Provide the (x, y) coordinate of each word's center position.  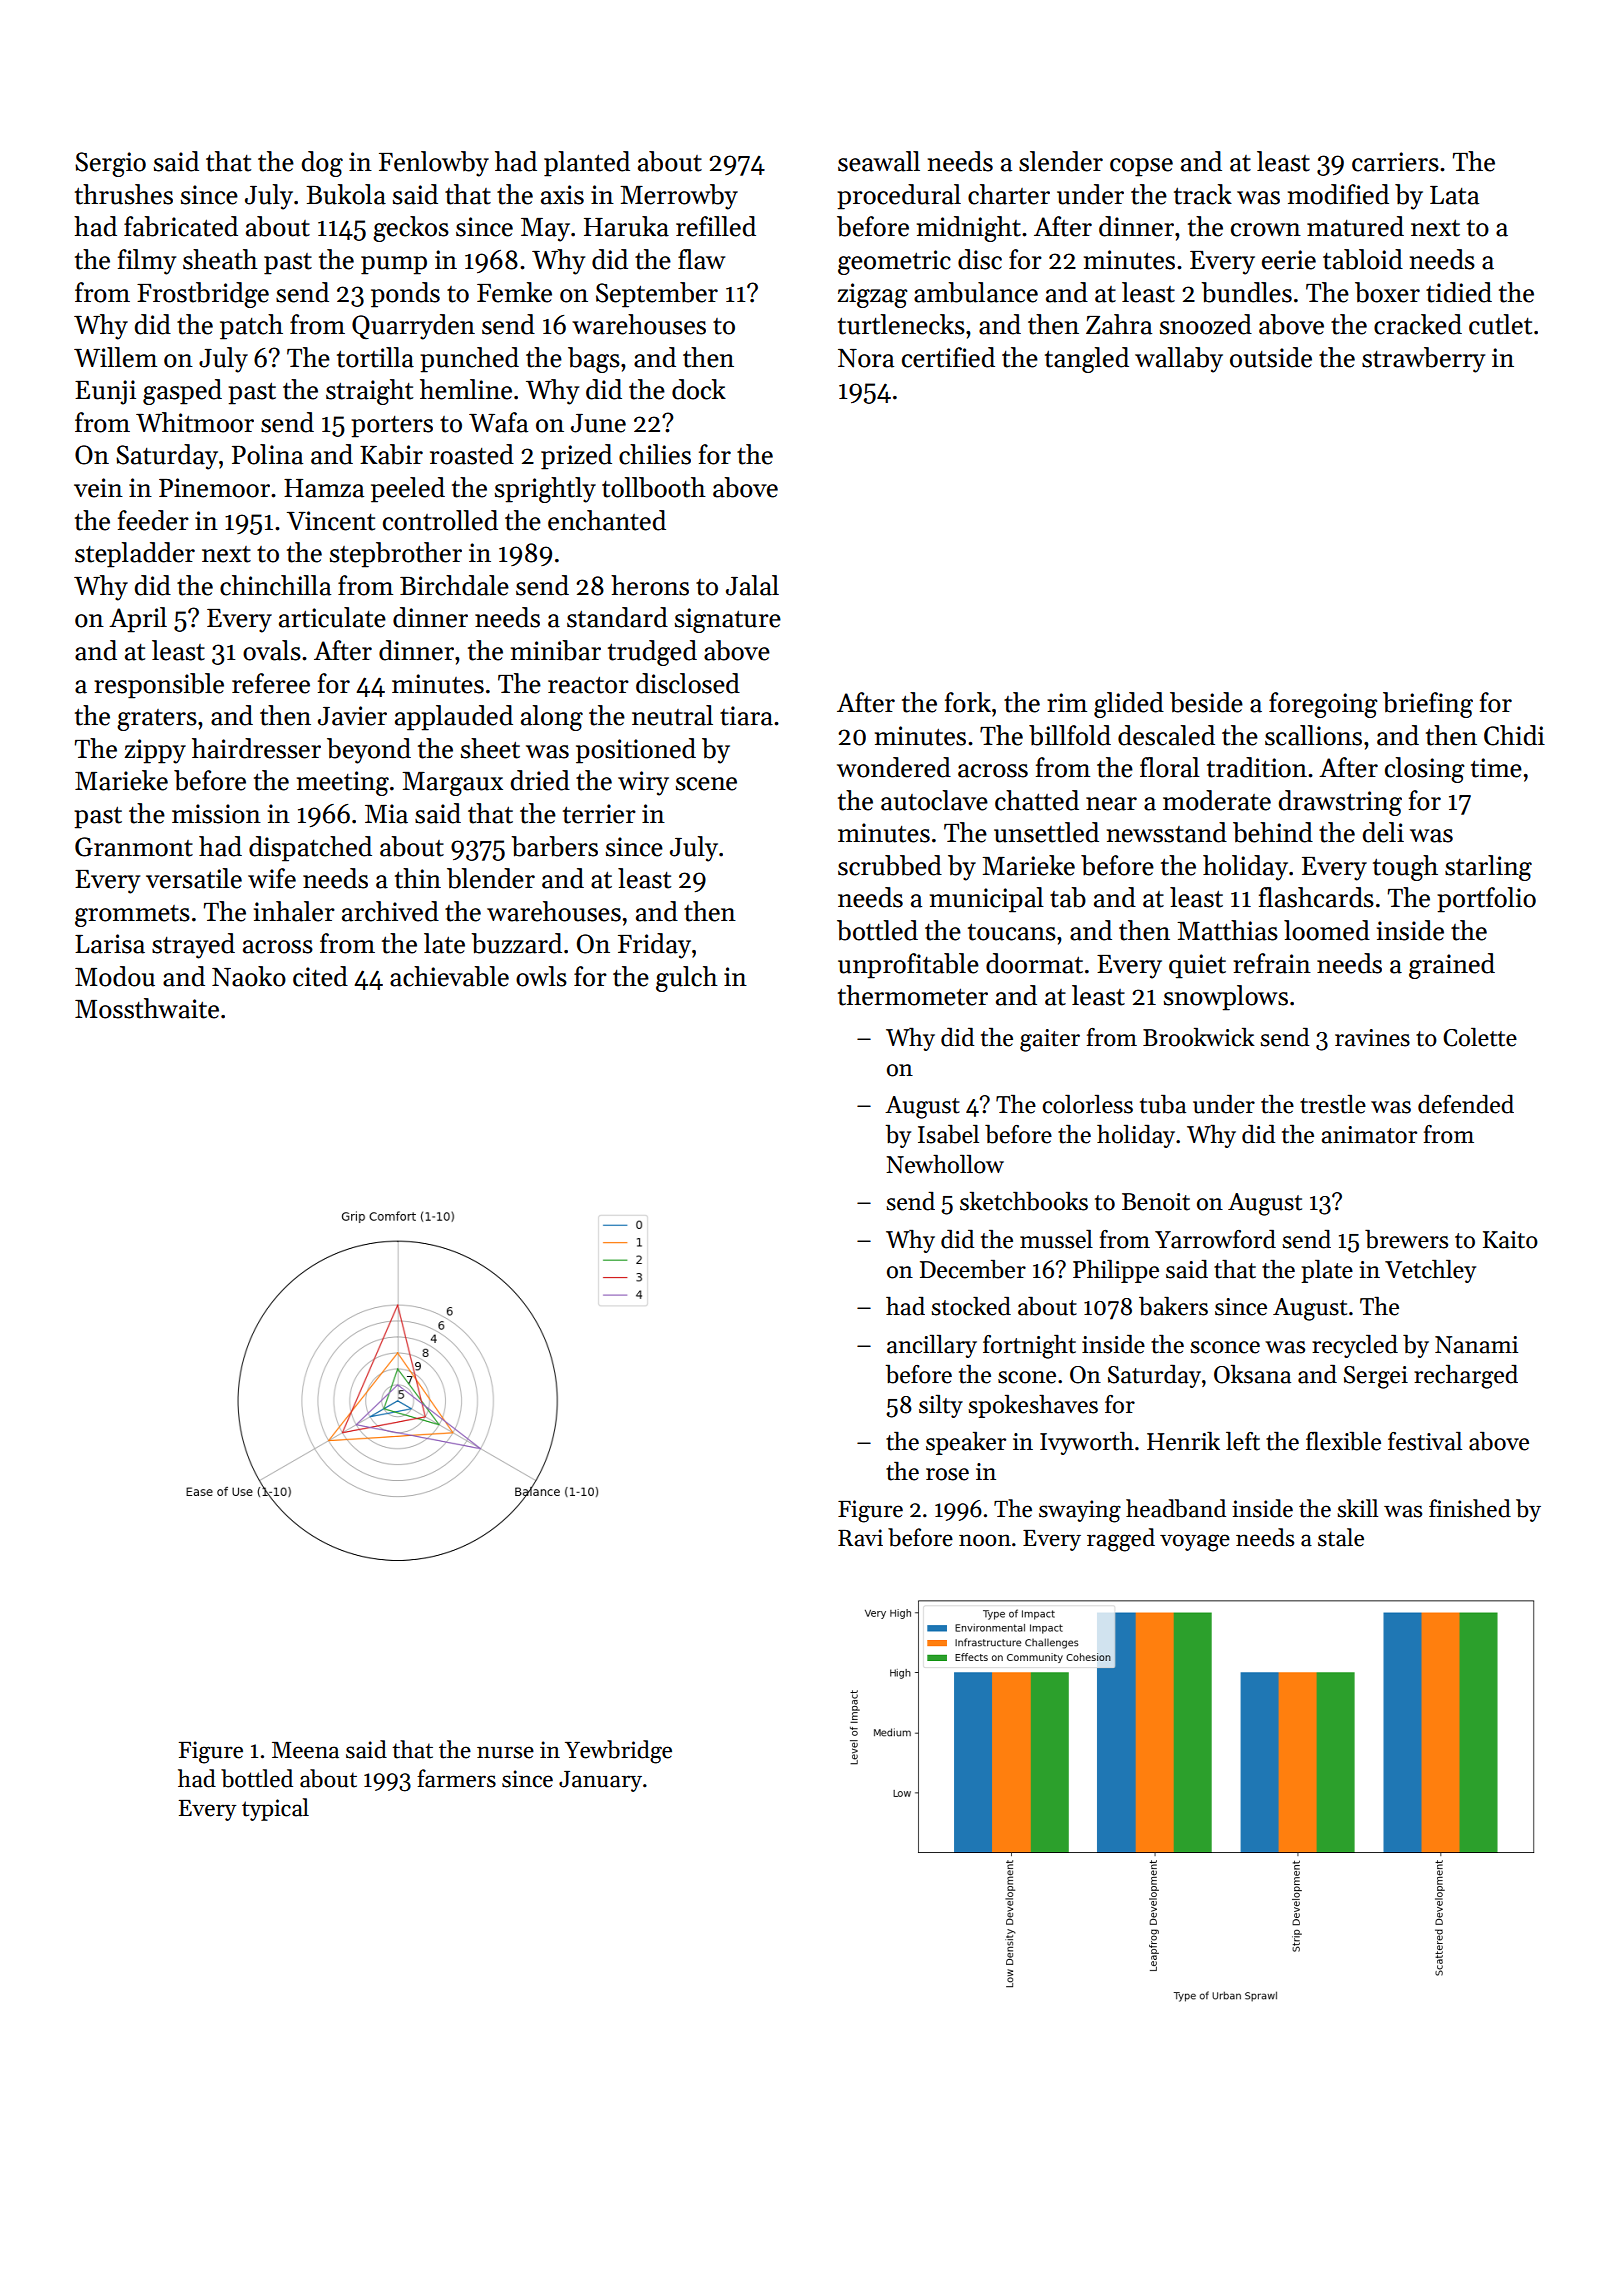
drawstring (1340, 803)
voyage (1195, 1543)
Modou (115, 976)
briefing (1428, 705)
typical (275, 1809)
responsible (159, 686)
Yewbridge (618, 1752)
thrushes (124, 194)
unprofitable (908, 966)
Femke (514, 292)
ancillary (932, 1346)
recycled (1355, 1346)
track (1203, 194)
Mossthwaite (147, 1008)
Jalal (752, 585)
